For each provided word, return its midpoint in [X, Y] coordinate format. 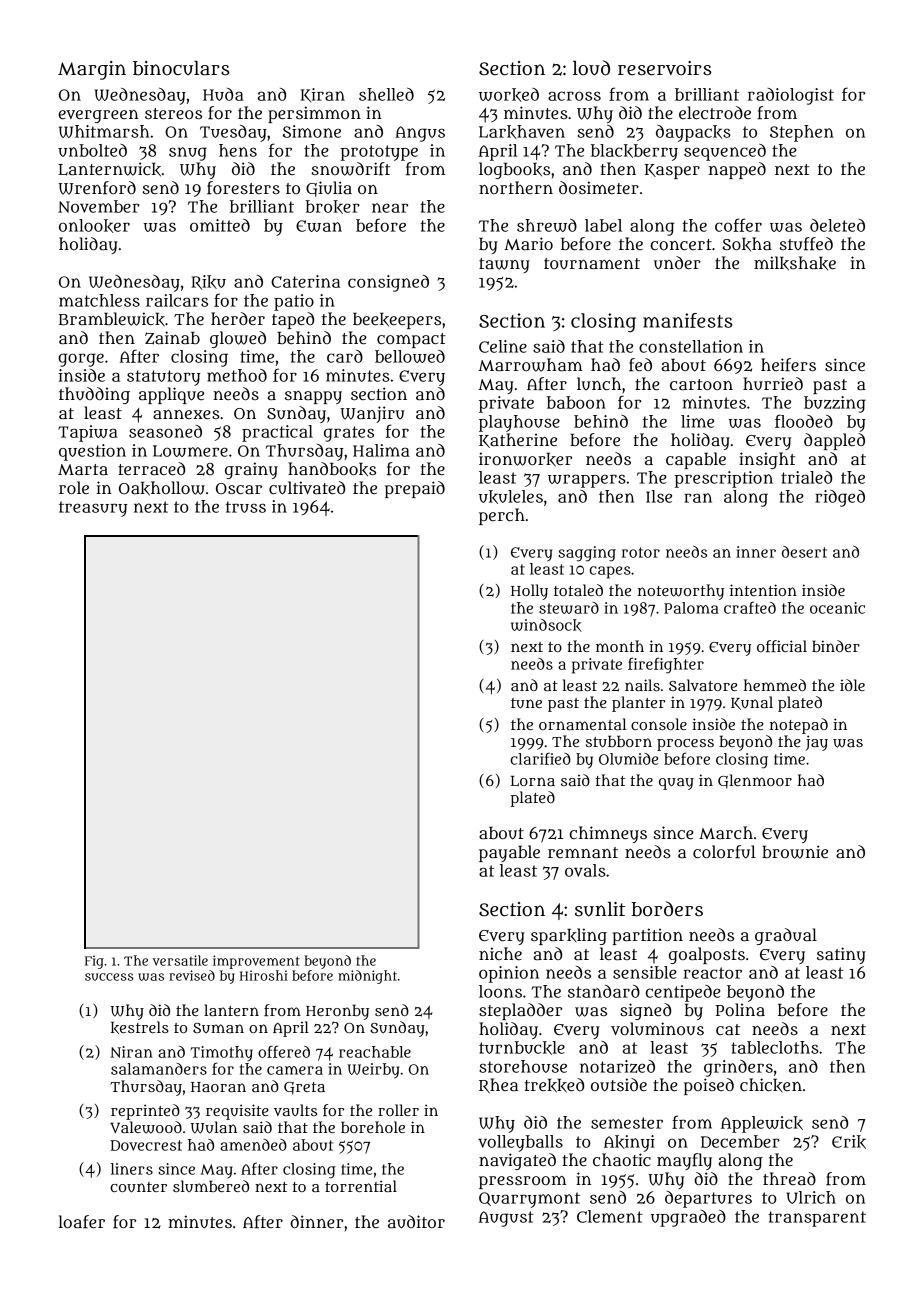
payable [509, 853]
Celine [503, 346]
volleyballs [520, 1143]
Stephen [802, 133]
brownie [795, 852]
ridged [840, 498]
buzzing [835, 404]
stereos [173, 113]
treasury [93, 509]
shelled [386, 94]
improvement [256, 962]
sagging [587, 554]
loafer [82, 1222]
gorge [81, 360]
